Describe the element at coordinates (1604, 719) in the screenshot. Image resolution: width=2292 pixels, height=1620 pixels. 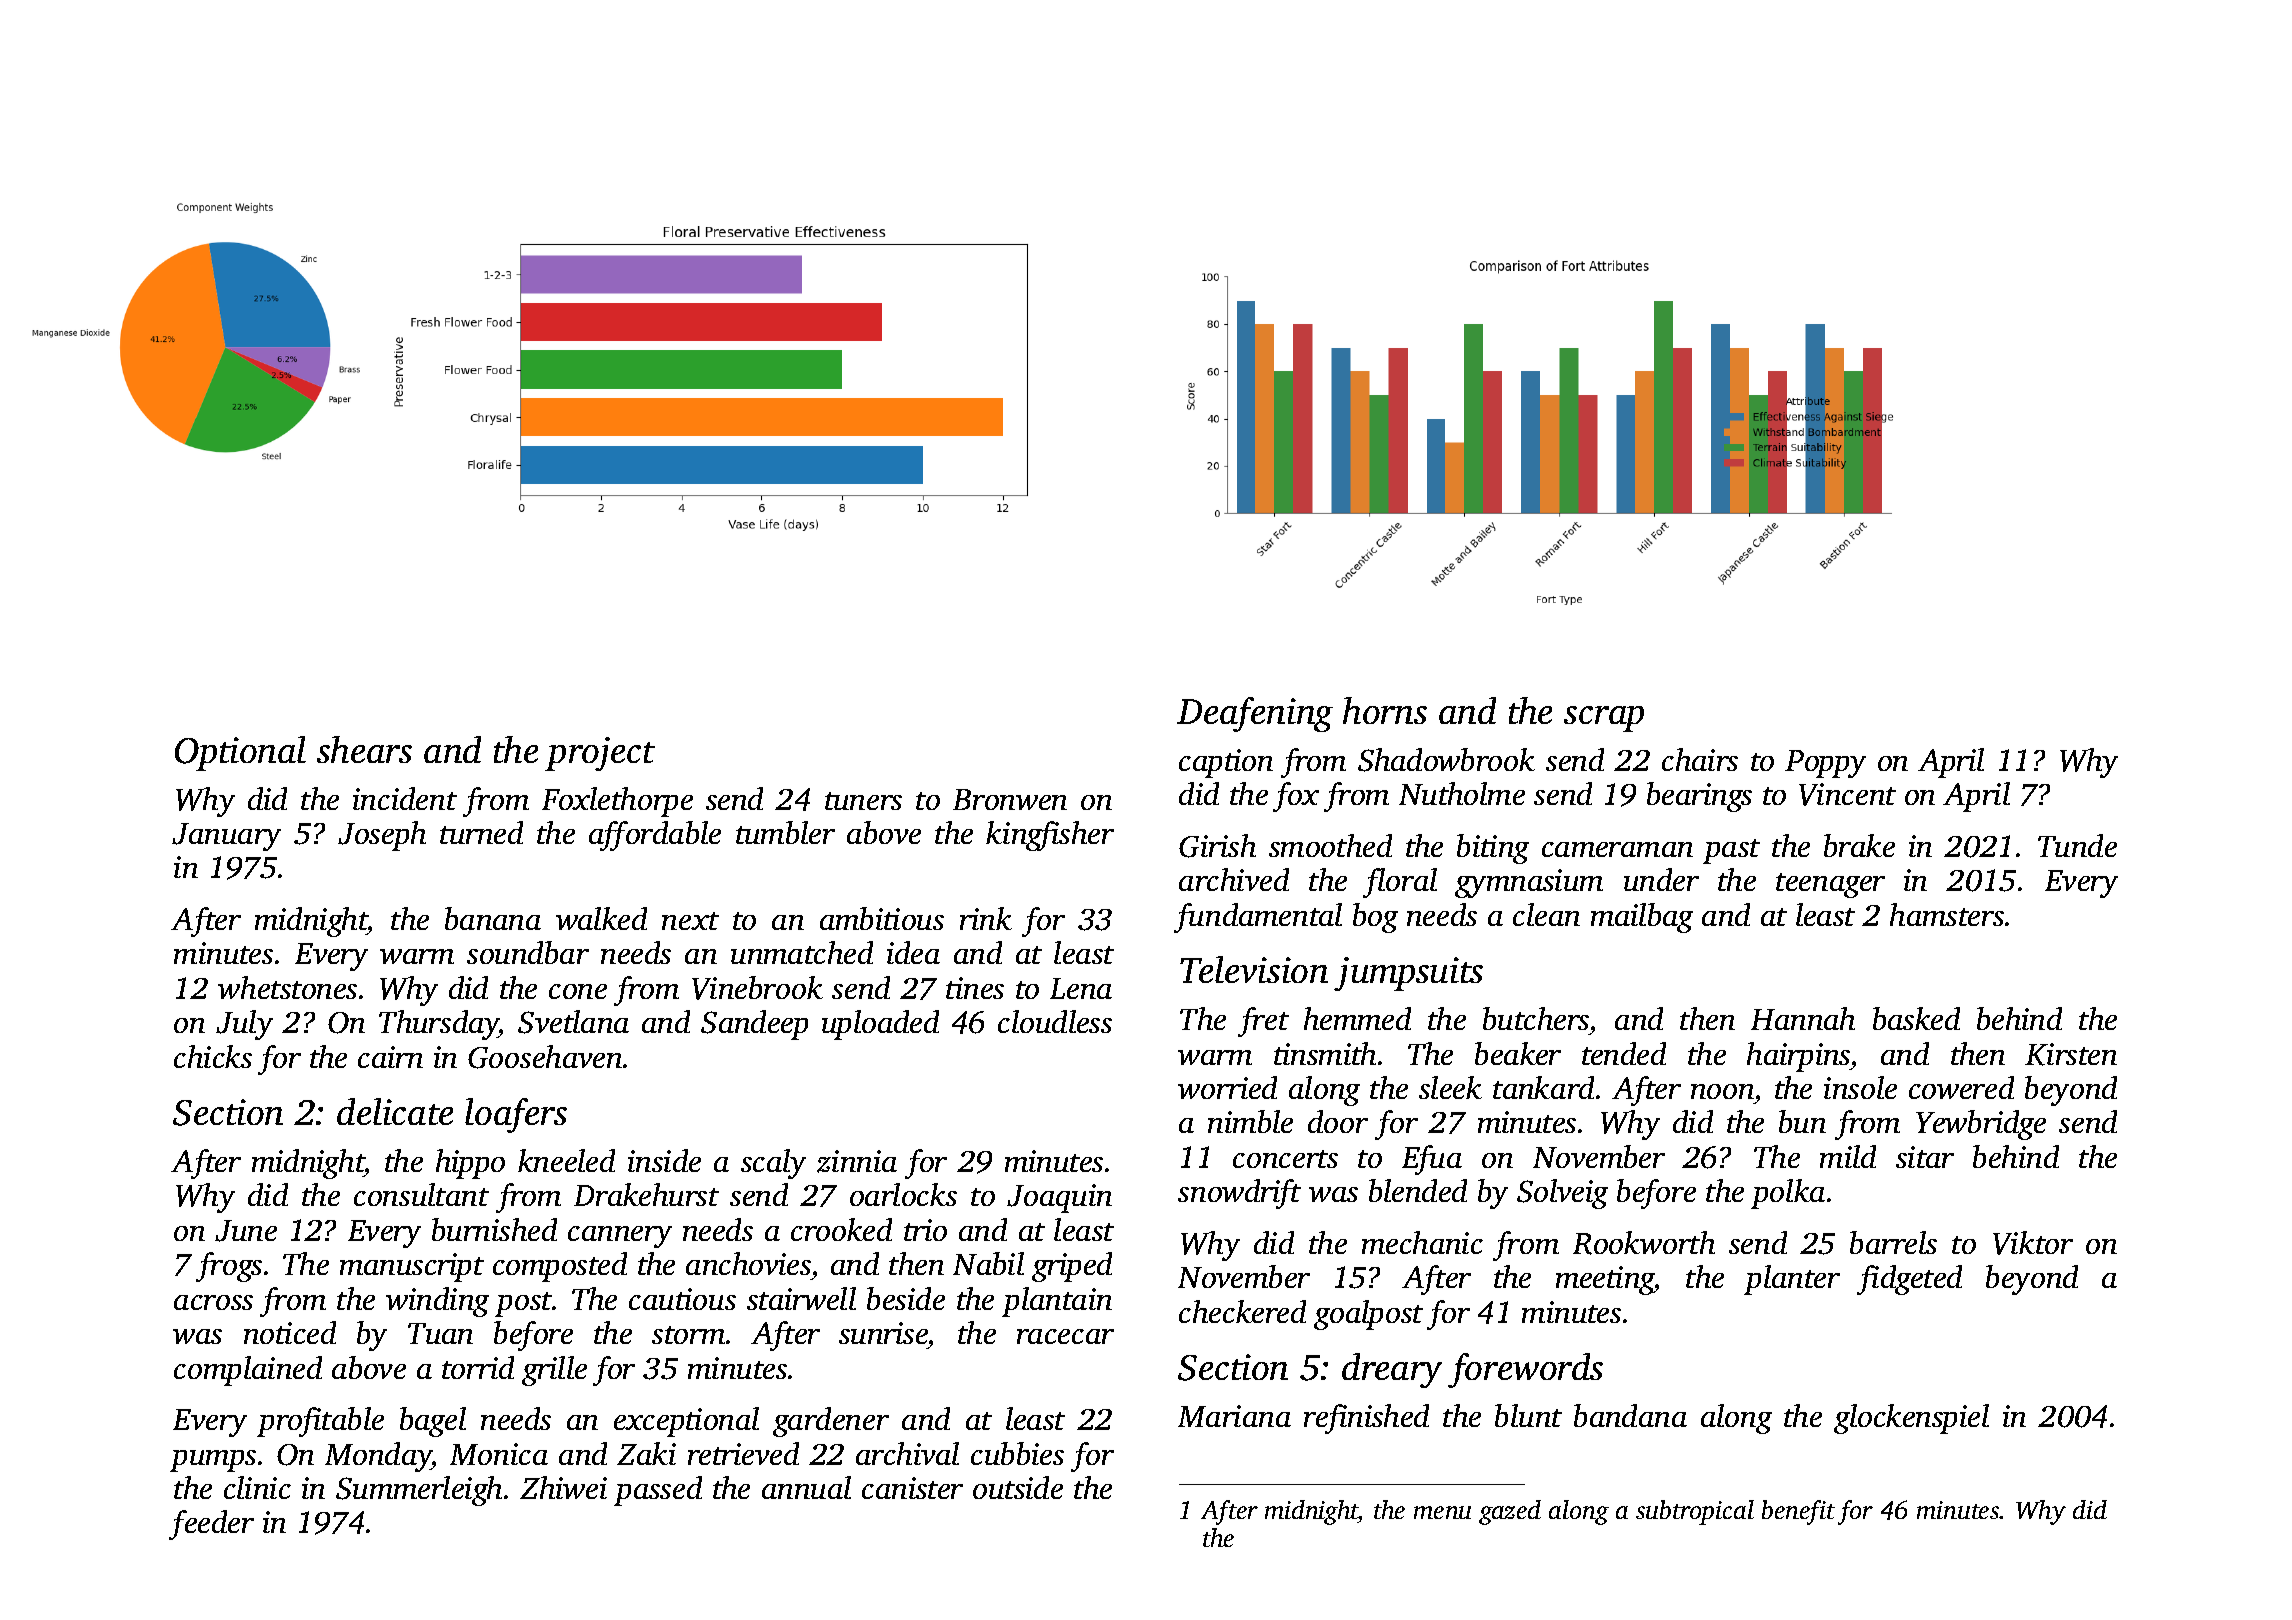
I see `scrap` at that location.
